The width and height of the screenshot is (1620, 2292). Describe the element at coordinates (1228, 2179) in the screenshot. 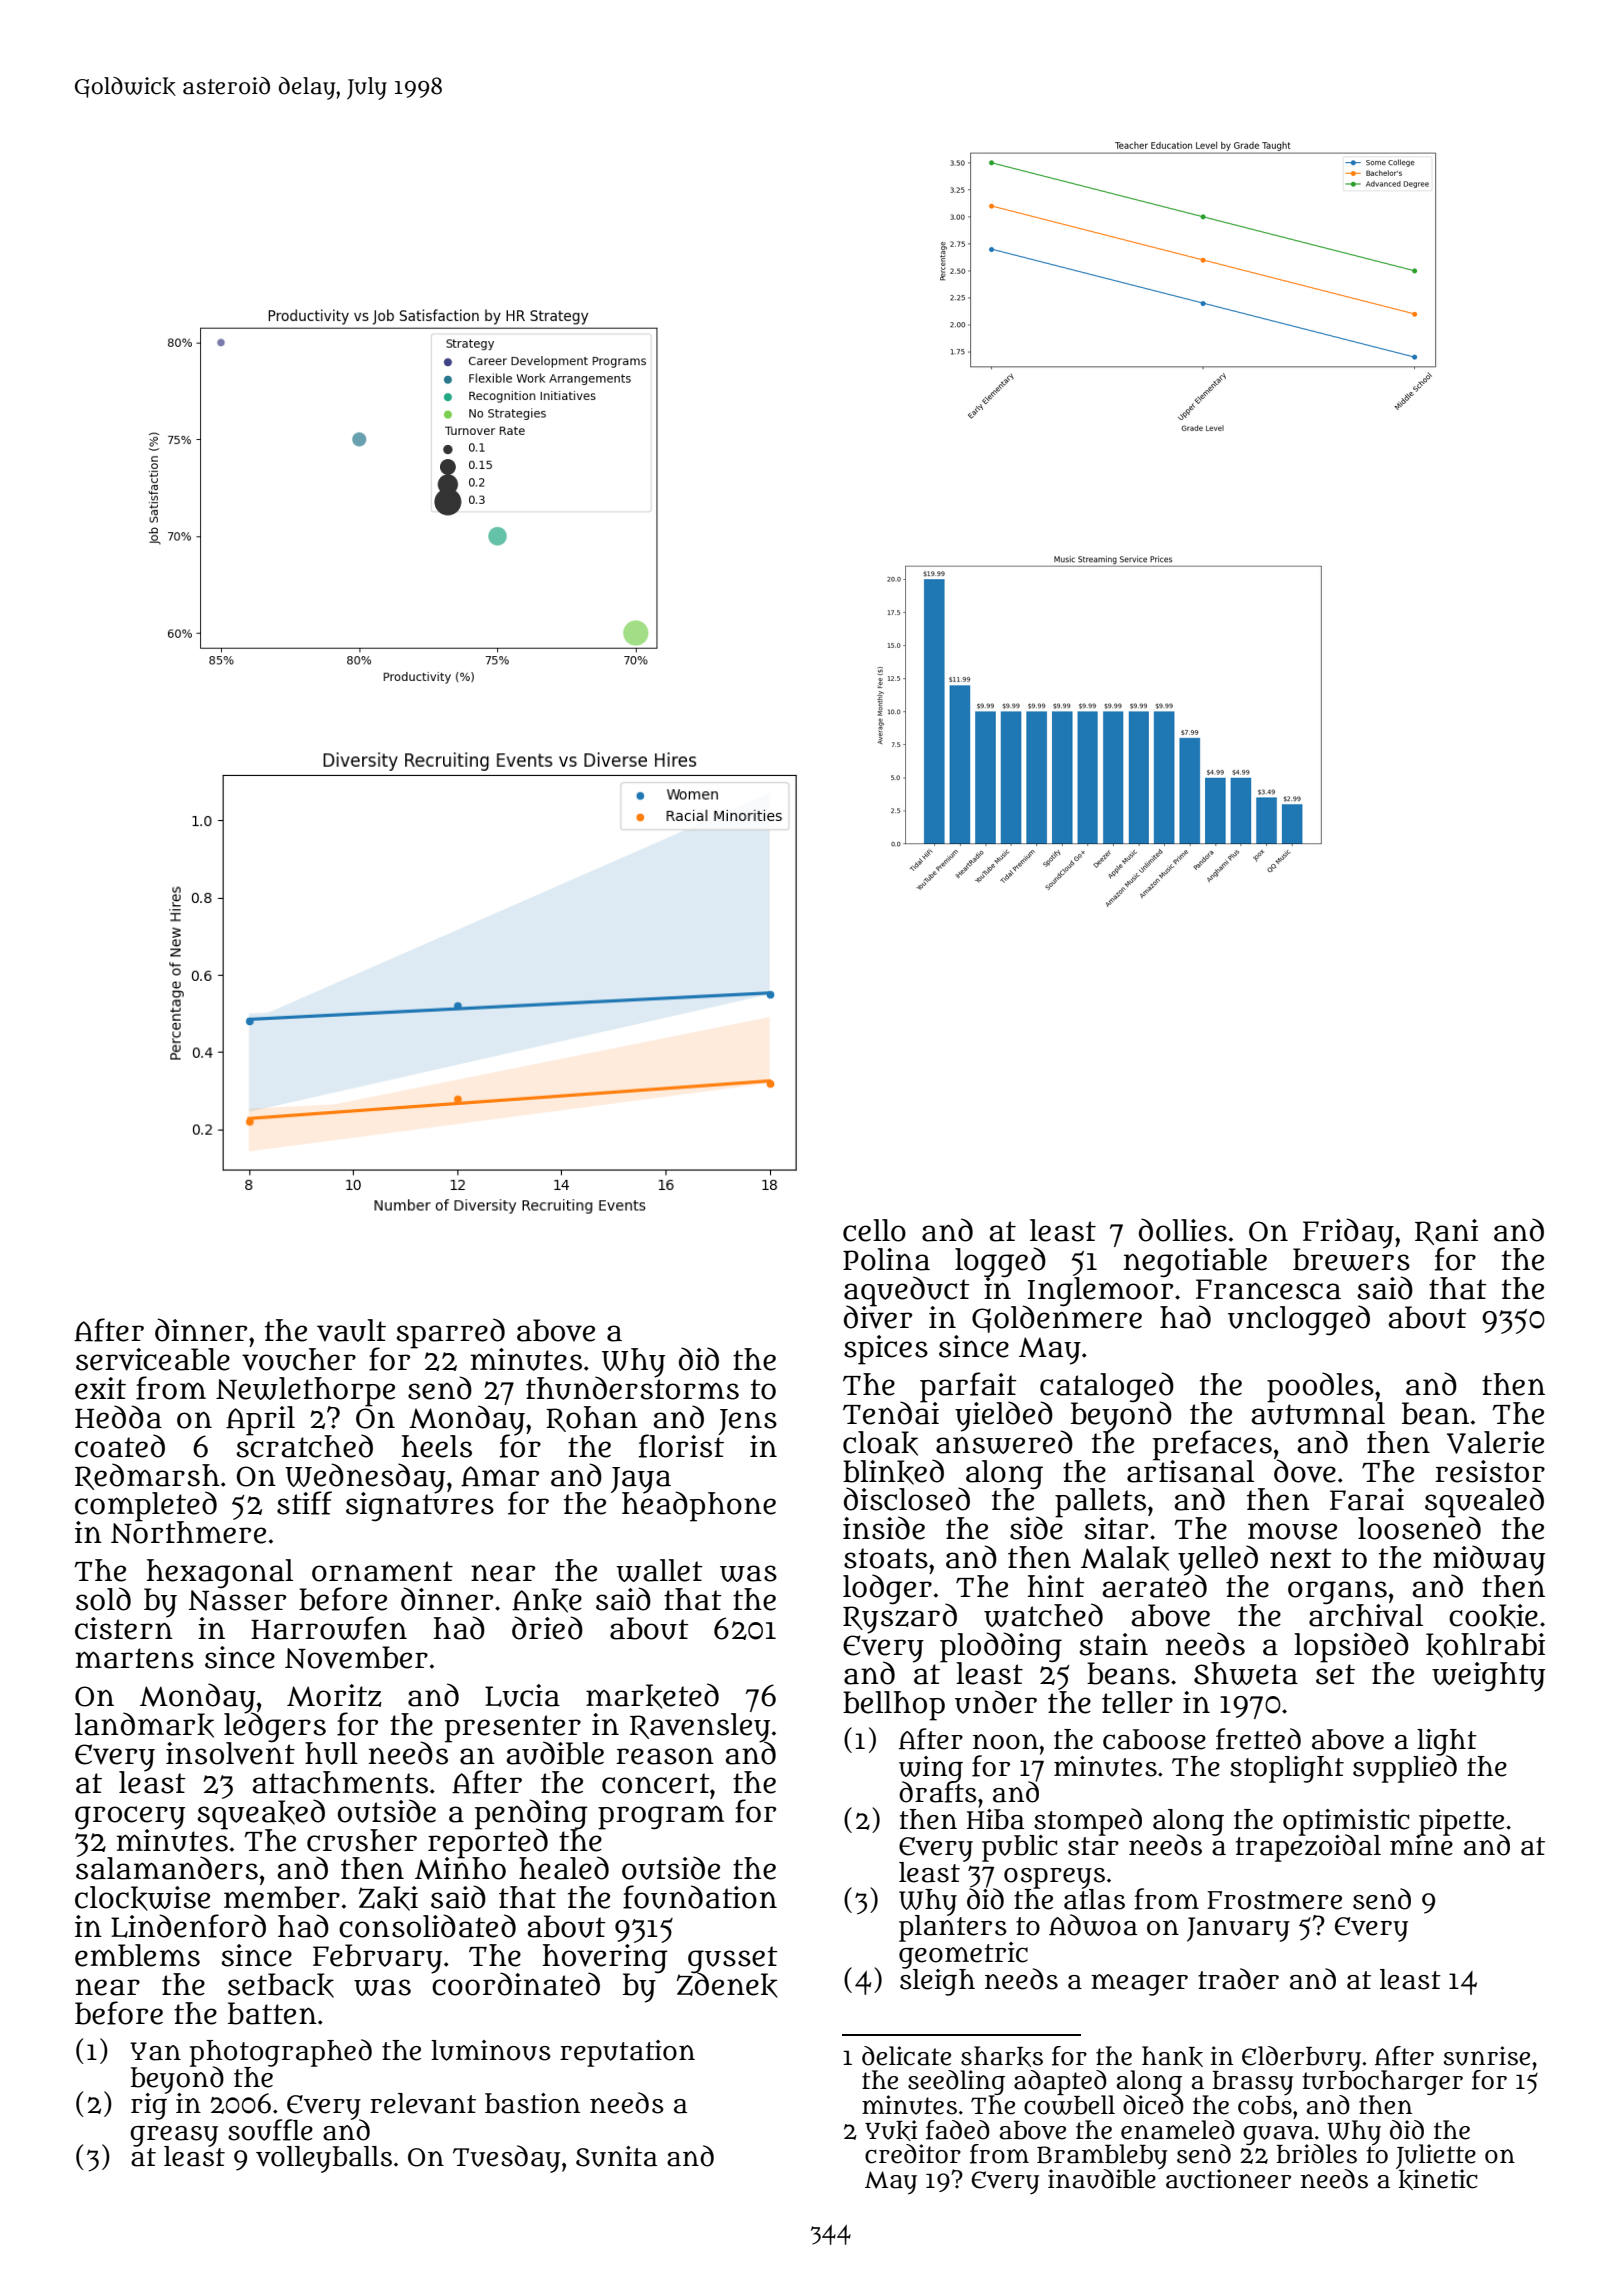

I see `auctioneer` at that location.
